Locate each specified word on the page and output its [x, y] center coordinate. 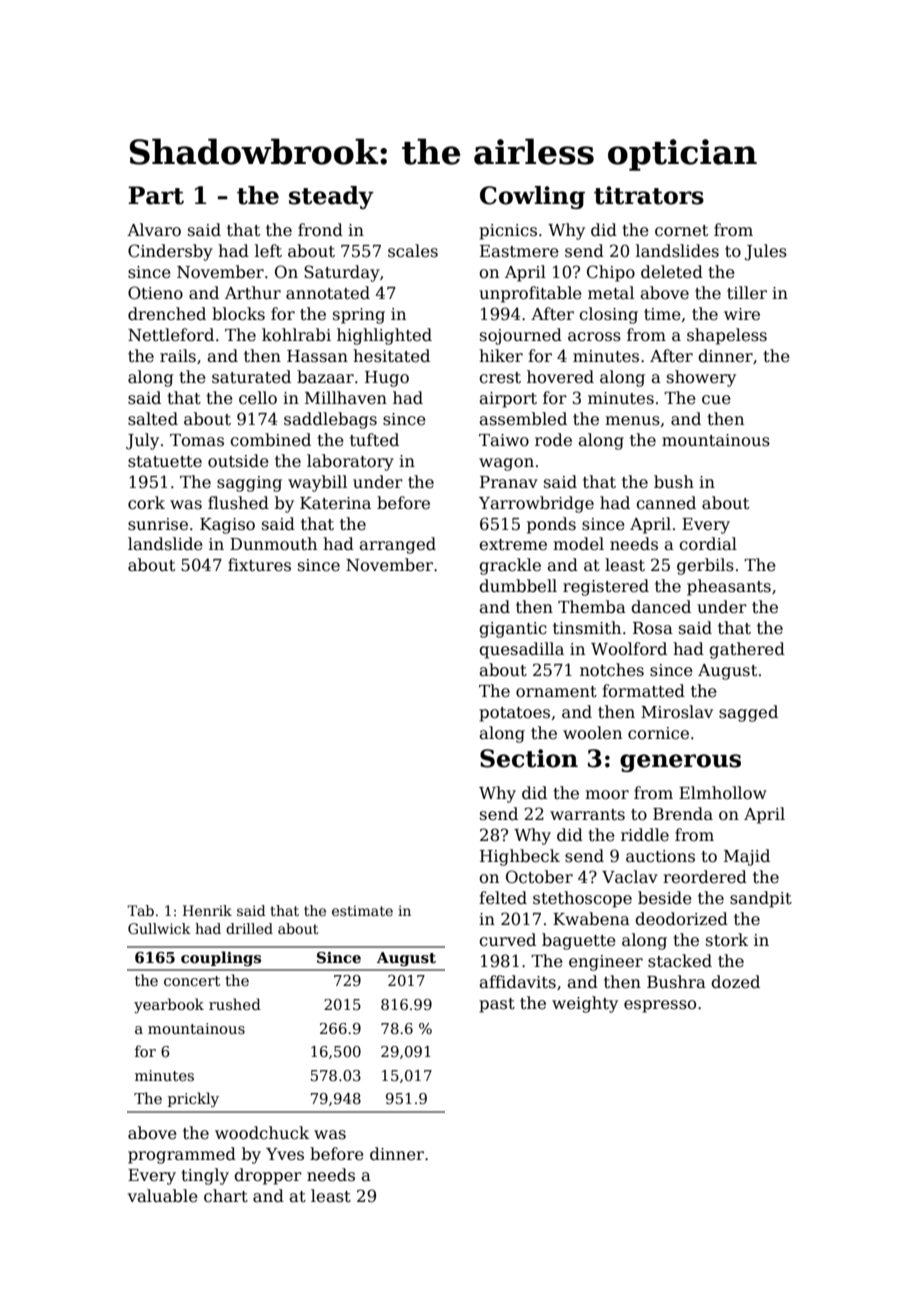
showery [701, 378]
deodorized [681, 919]
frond [320, 230]
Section [529, 758]
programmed [182, 1155]
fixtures [259, 565]
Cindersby [170, 252]
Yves [285, 1154]
